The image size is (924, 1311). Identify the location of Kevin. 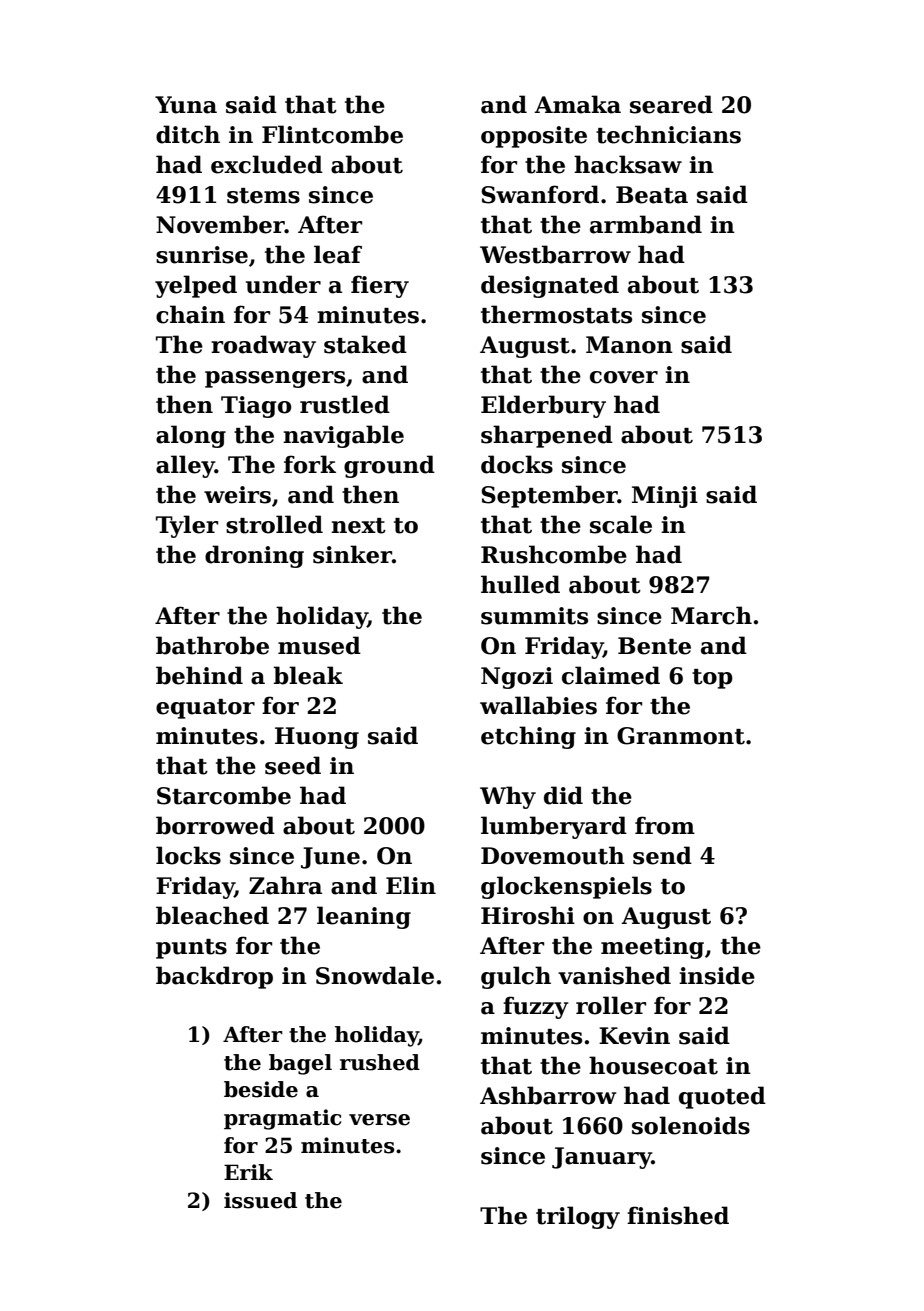
(634, 1036).
